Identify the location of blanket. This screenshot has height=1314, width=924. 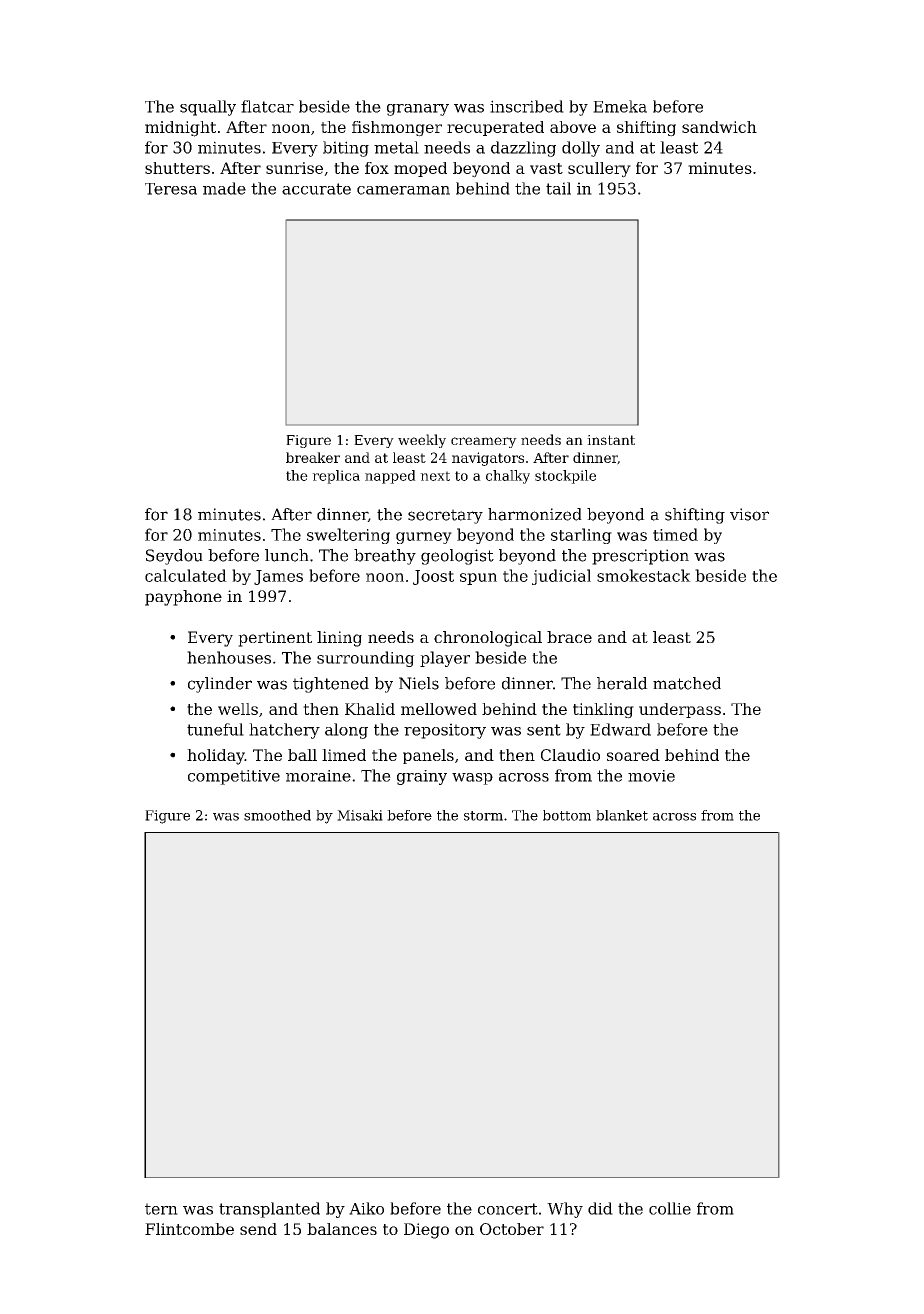
(622, 815).
